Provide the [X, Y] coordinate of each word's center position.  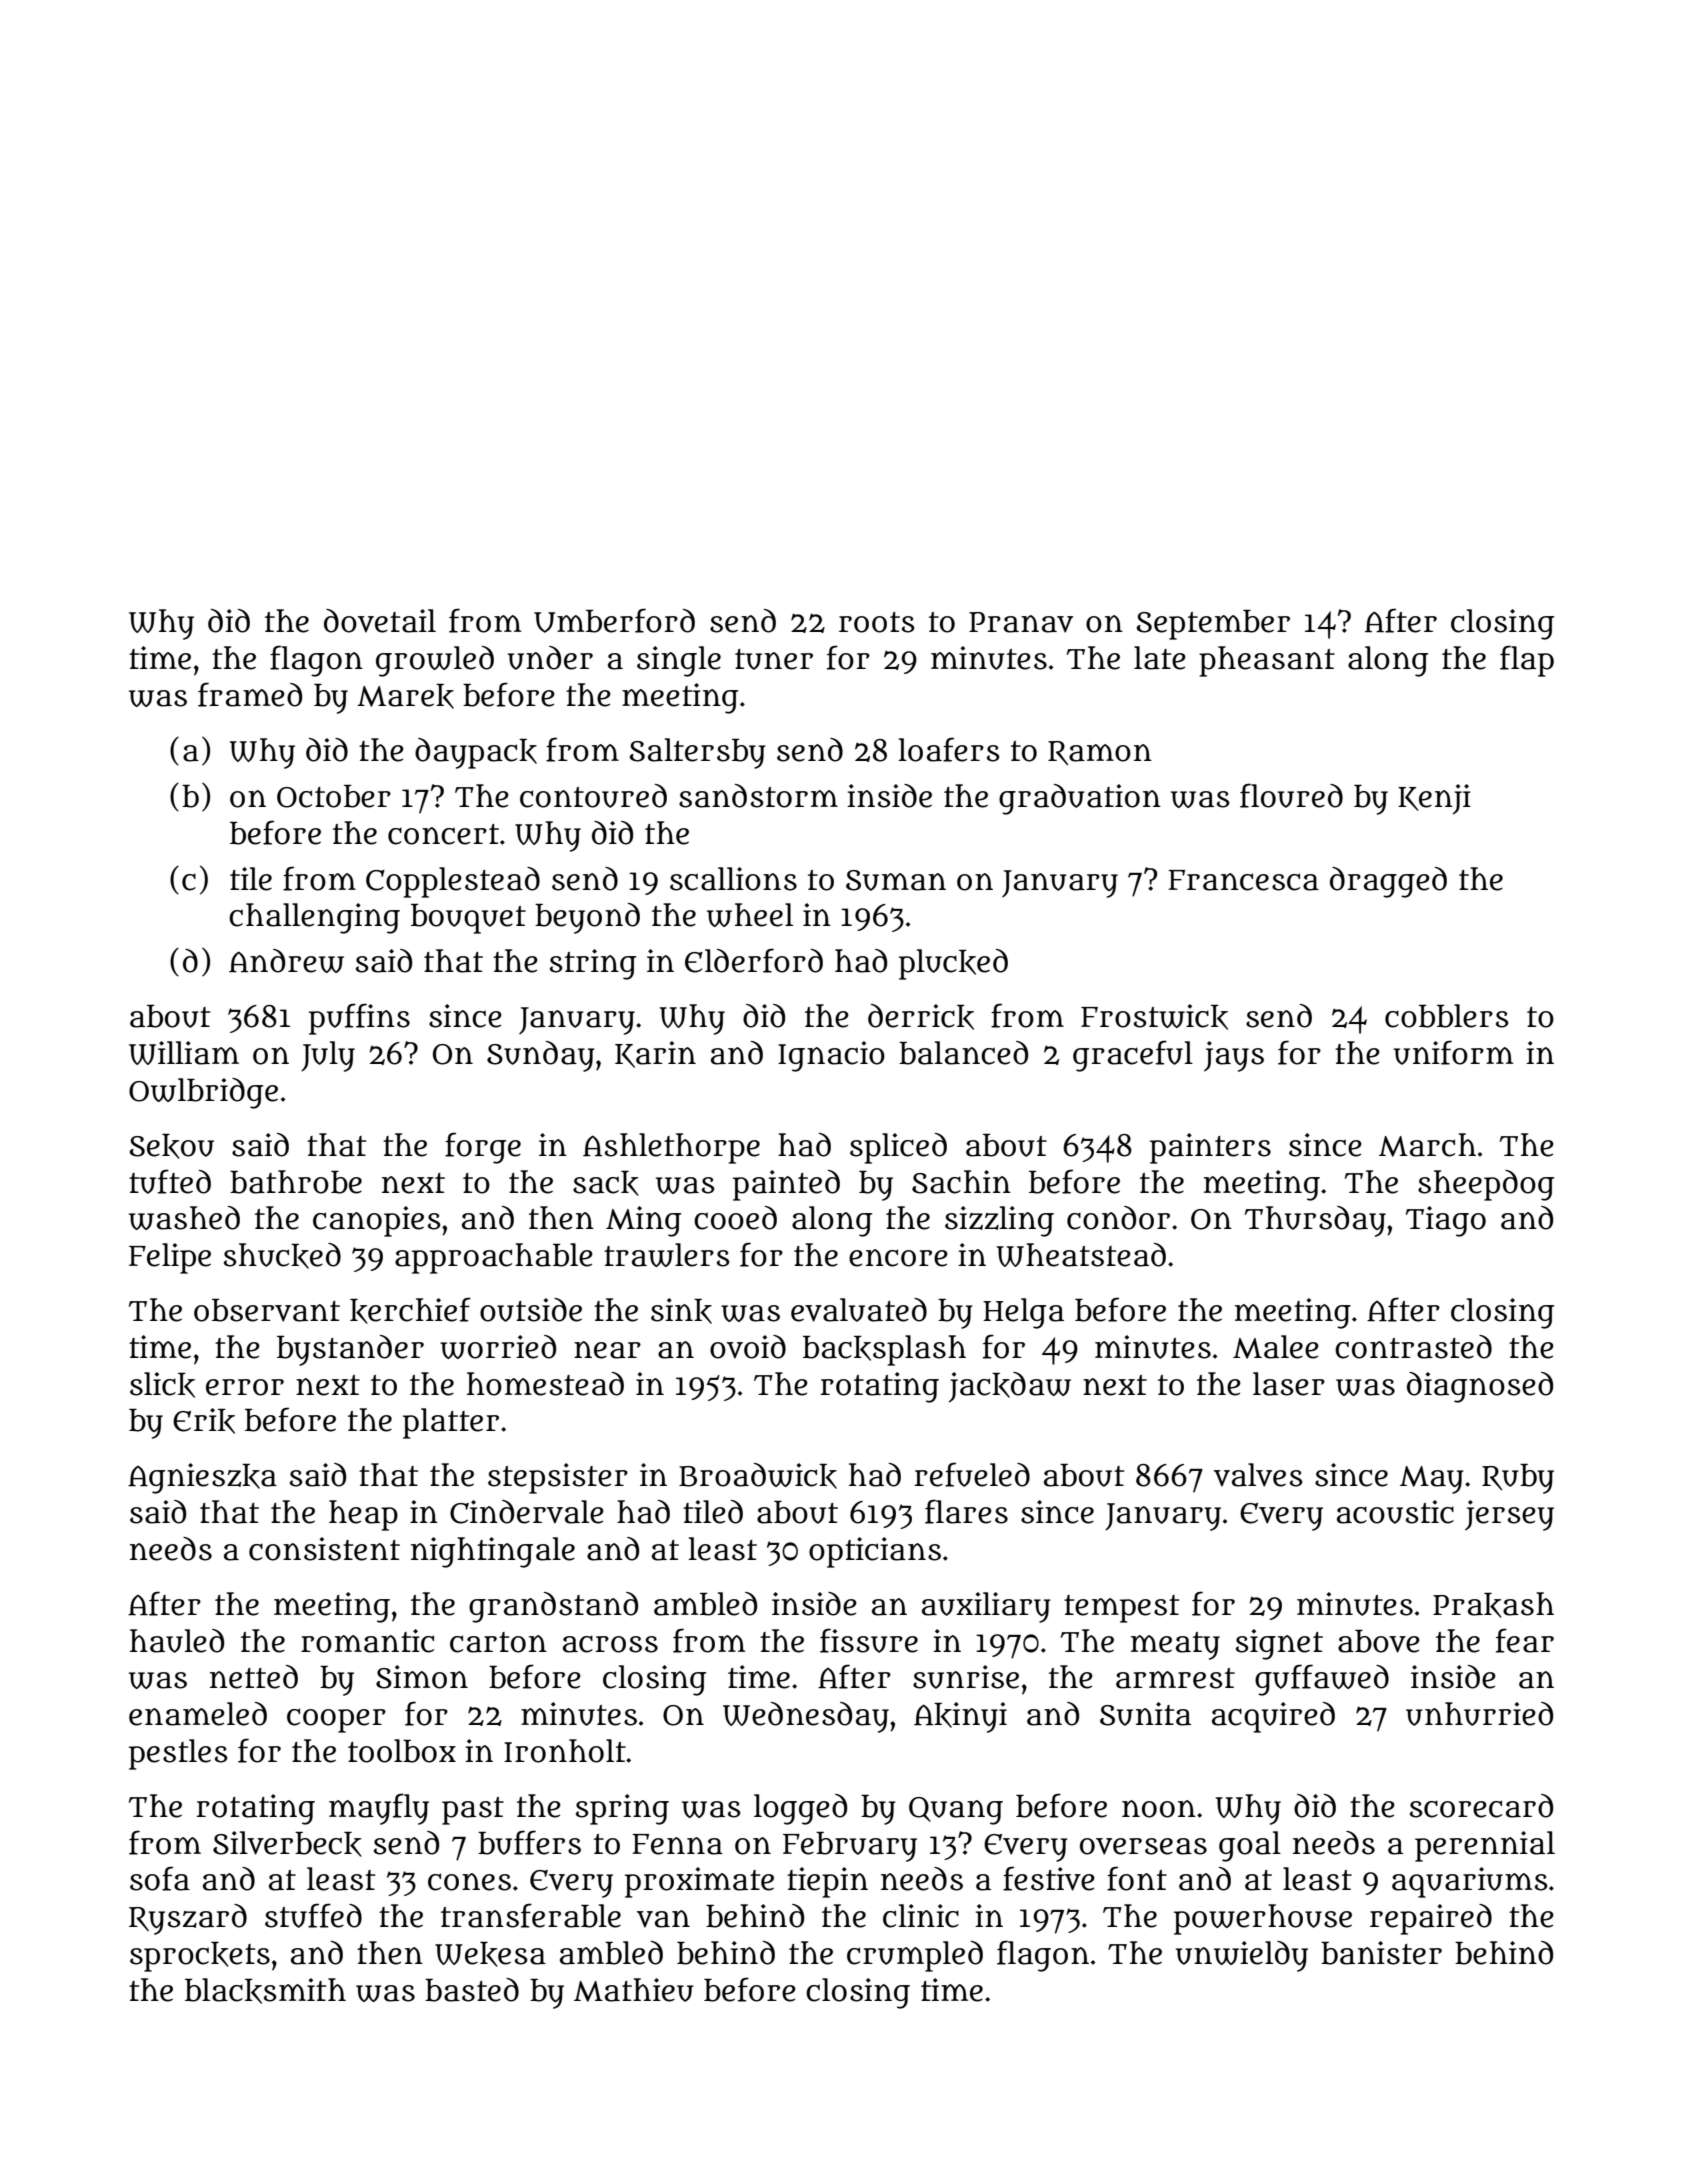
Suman [896, 880]
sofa [160, 1878]
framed [250, 694]
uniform [1453, 1052]
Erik [204, 1421]
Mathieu [634, 1990]
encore [898, 1258]
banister [1381, 1953]
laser [1289, 1384]
